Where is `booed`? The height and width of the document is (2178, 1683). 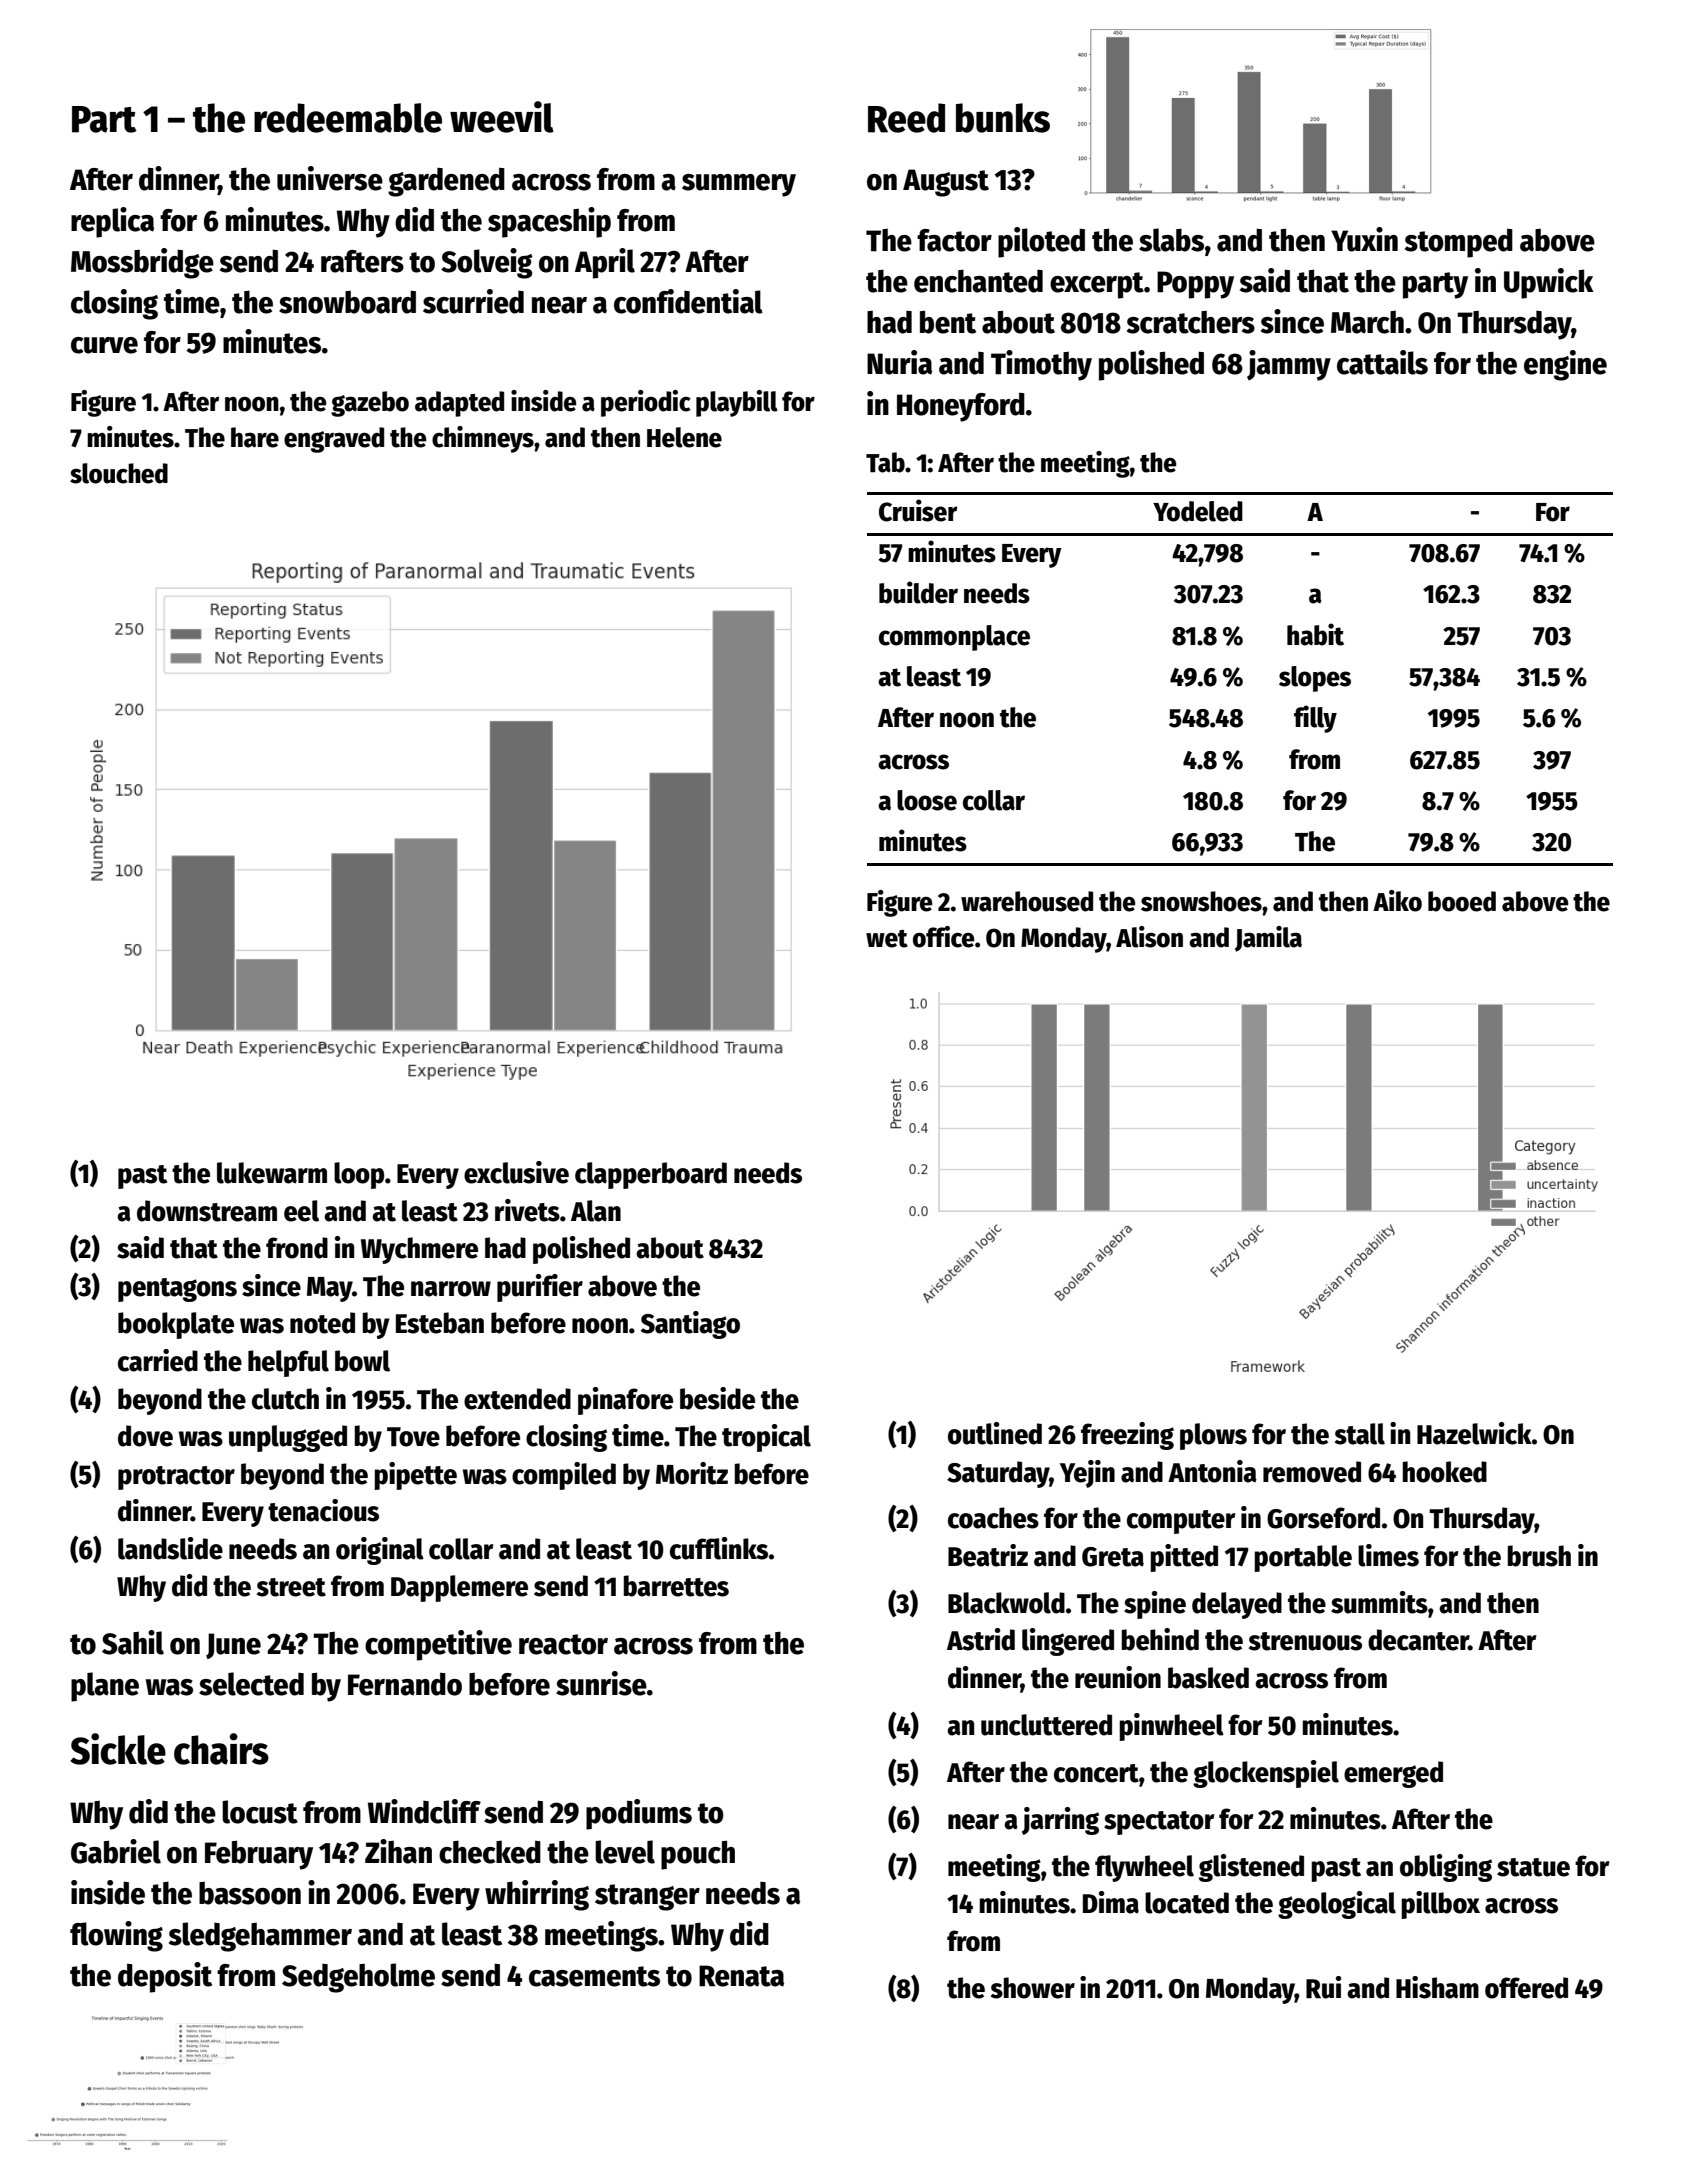 booed is located at coordinates (1462, 901).
